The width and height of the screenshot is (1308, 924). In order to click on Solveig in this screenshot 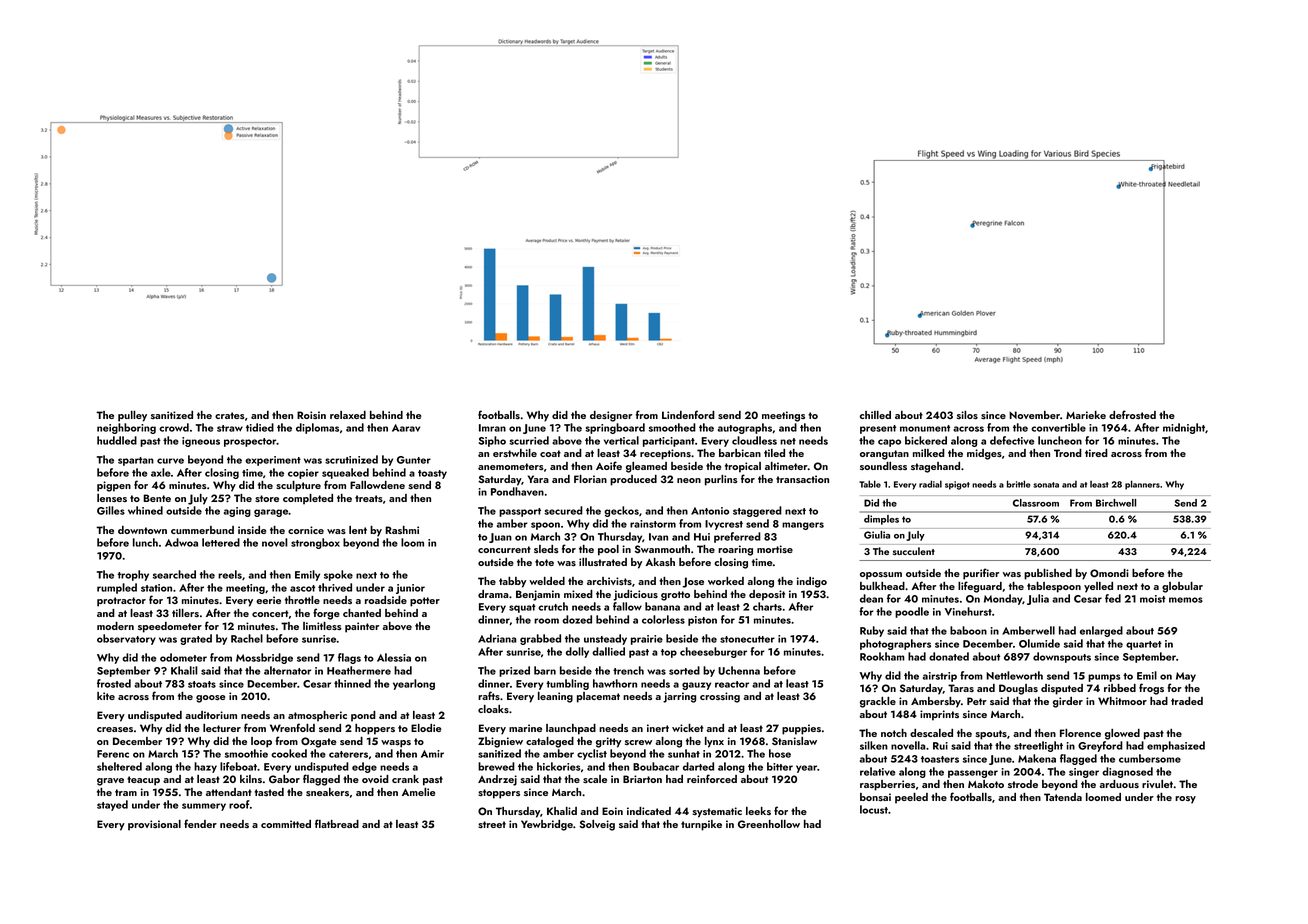, I will do `click(597, 825)`.
